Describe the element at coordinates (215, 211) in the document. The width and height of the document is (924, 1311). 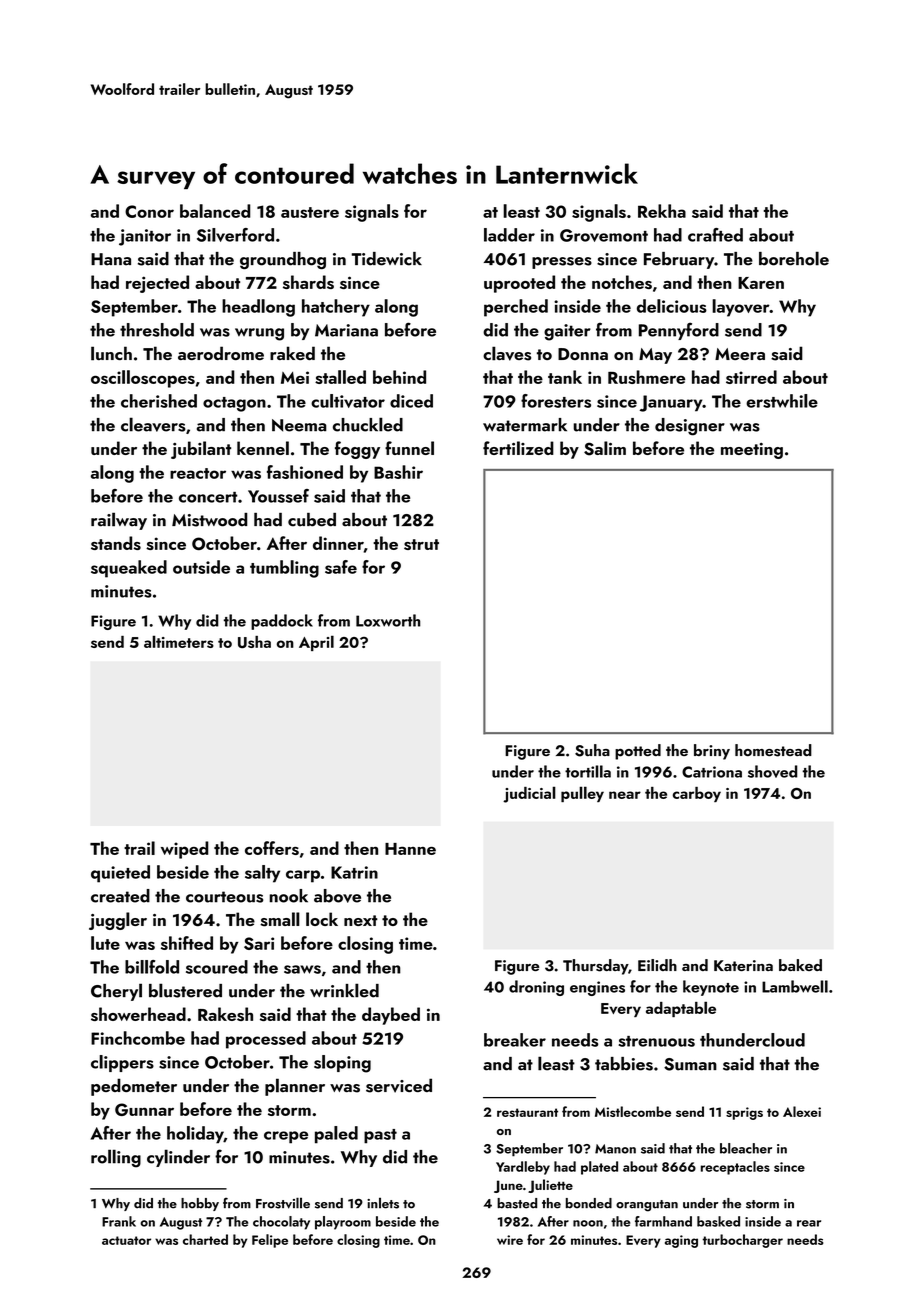
I see `balanced` at that location.
